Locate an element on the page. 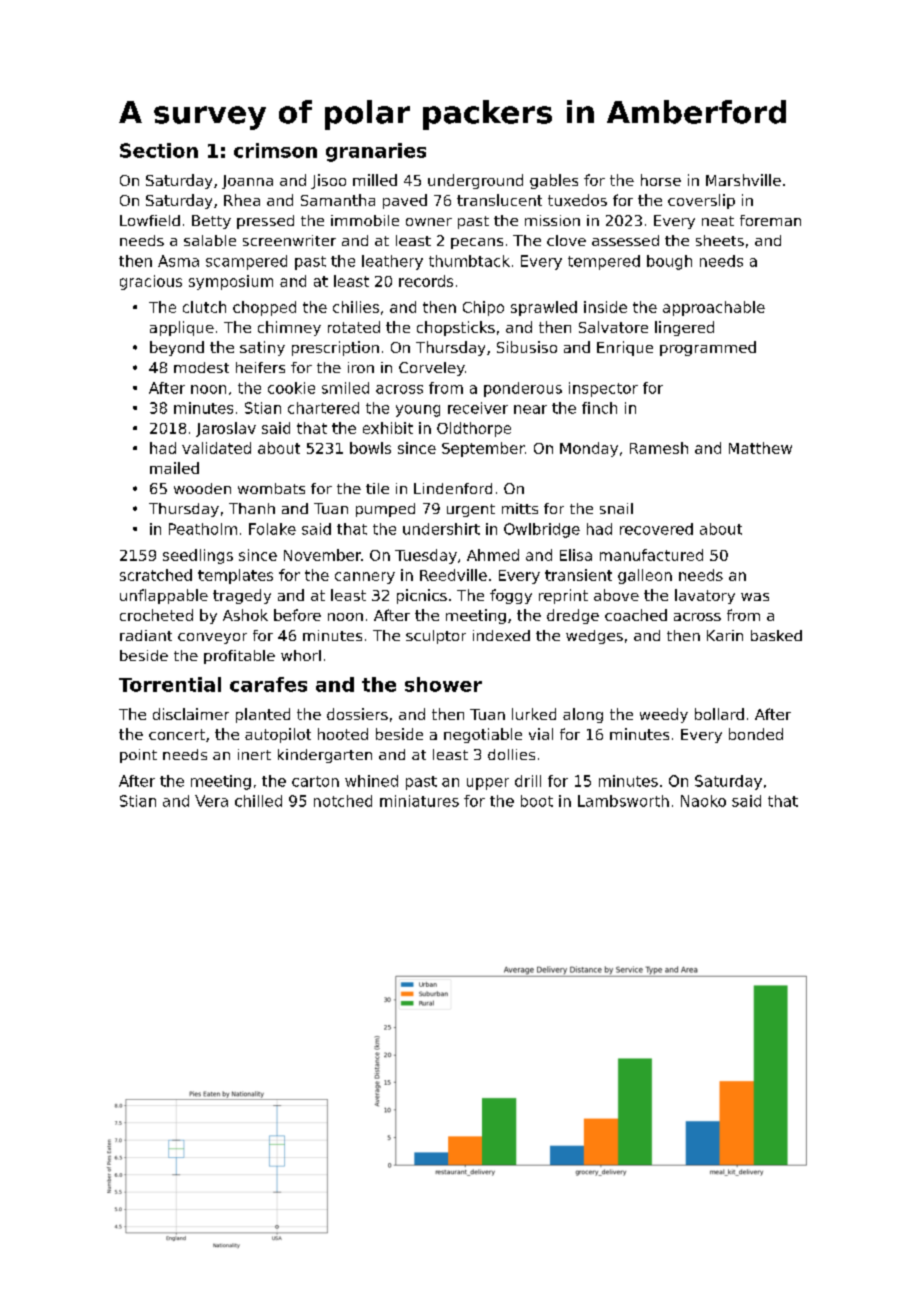 The height and width of the document is (1308, 924). snail is located at coordinates (616, 508).
